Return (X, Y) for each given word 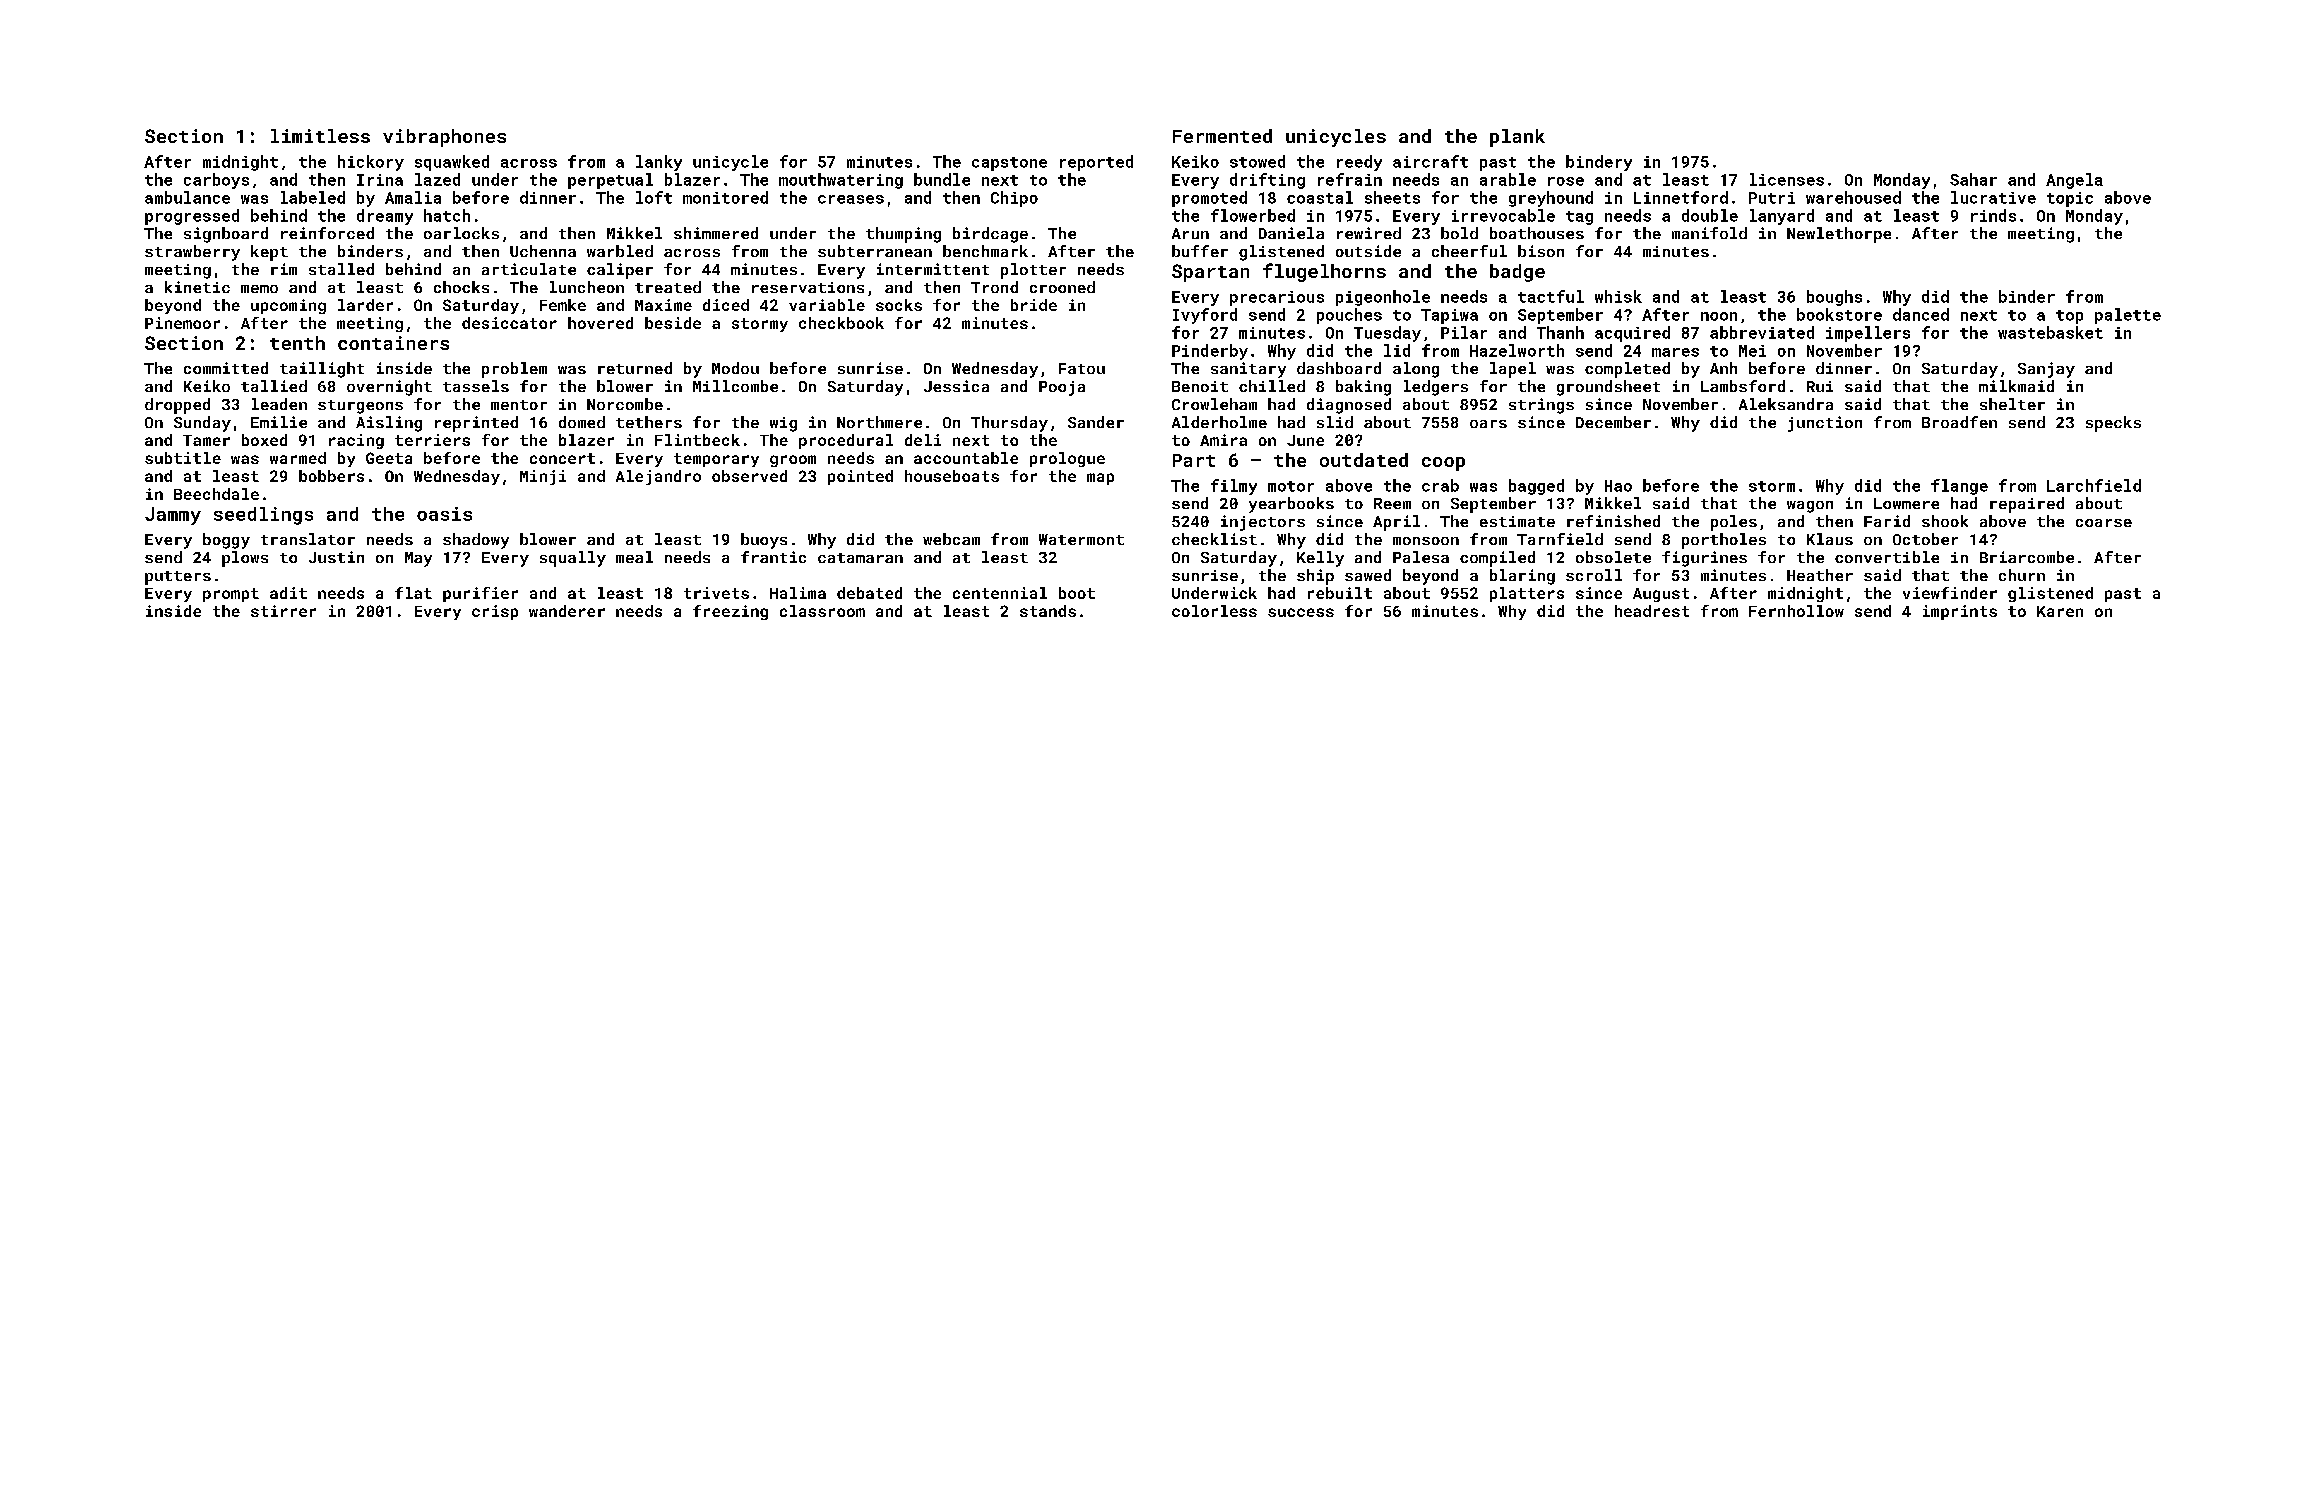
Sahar (1973, 179)
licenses (1787, 179)
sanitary (1248, 370)
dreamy (385, 217)
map (1100, 479)
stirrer (283, 611)
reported (1096, 163)
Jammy (173, 516)
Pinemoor (182, 323)
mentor (519, 405)
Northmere (879, 422)
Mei (1752, 351)
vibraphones (444, 138)
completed (1627, 370)
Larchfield (2094, 485)
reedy (1359, 163)
